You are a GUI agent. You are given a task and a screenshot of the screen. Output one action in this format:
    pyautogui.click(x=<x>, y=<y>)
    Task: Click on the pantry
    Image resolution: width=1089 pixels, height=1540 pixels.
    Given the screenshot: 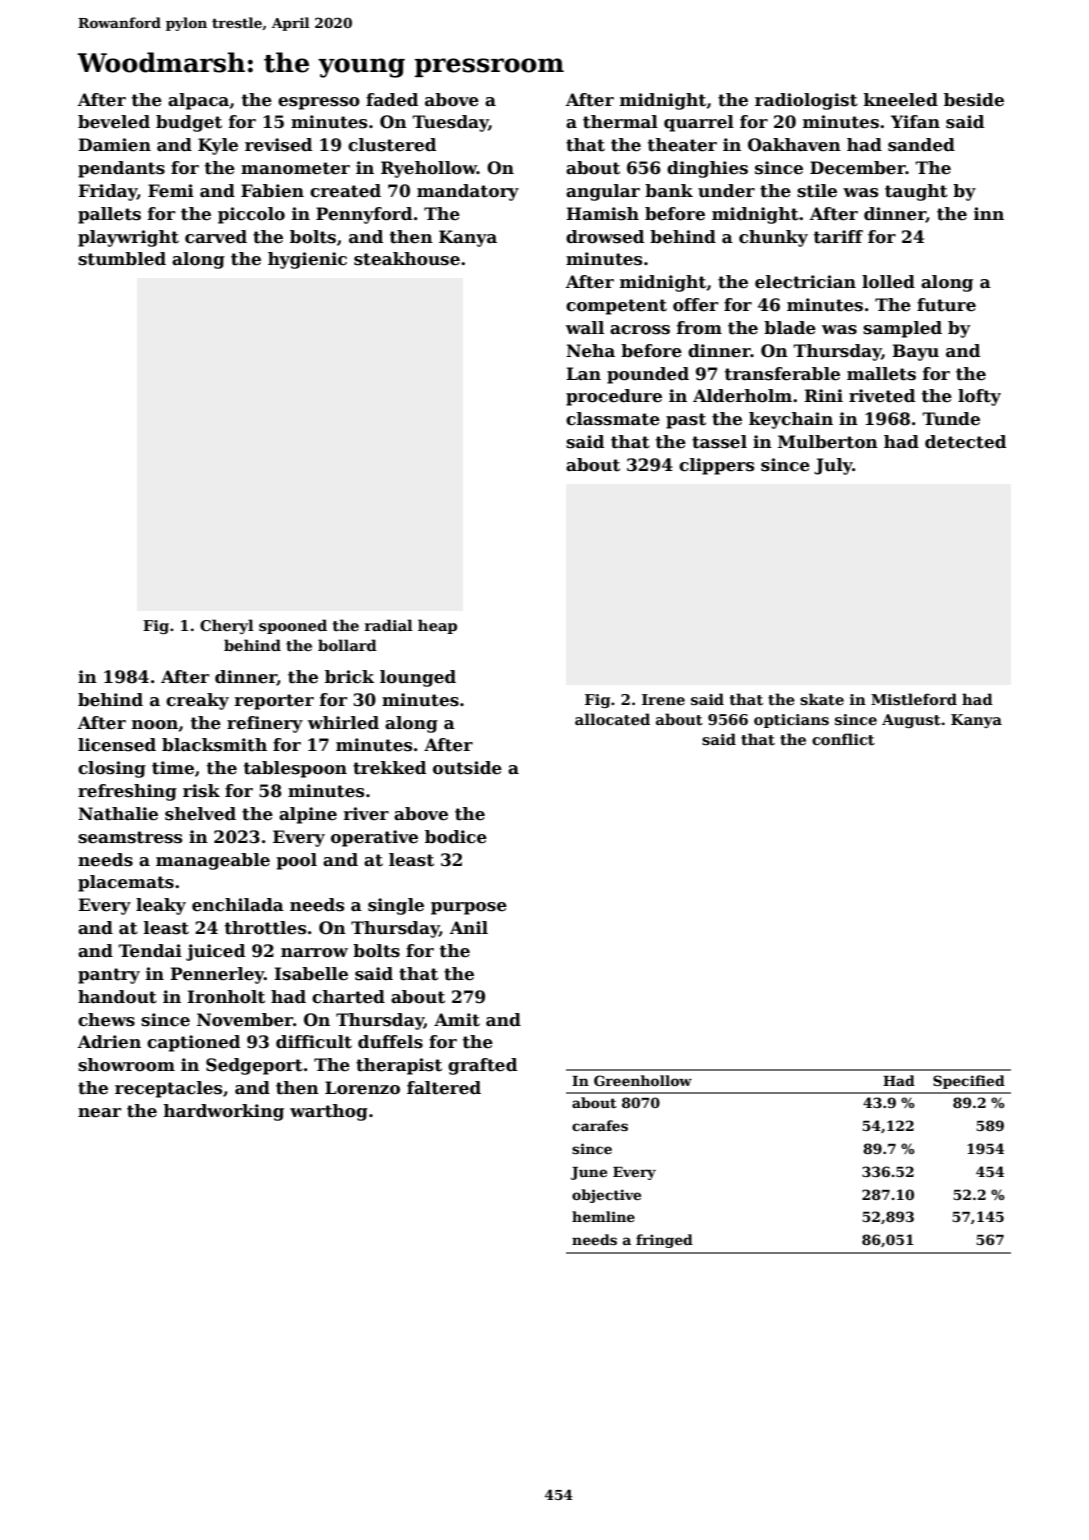 What is the action you would take?
    pyautogui.click(x=109, y=976)
